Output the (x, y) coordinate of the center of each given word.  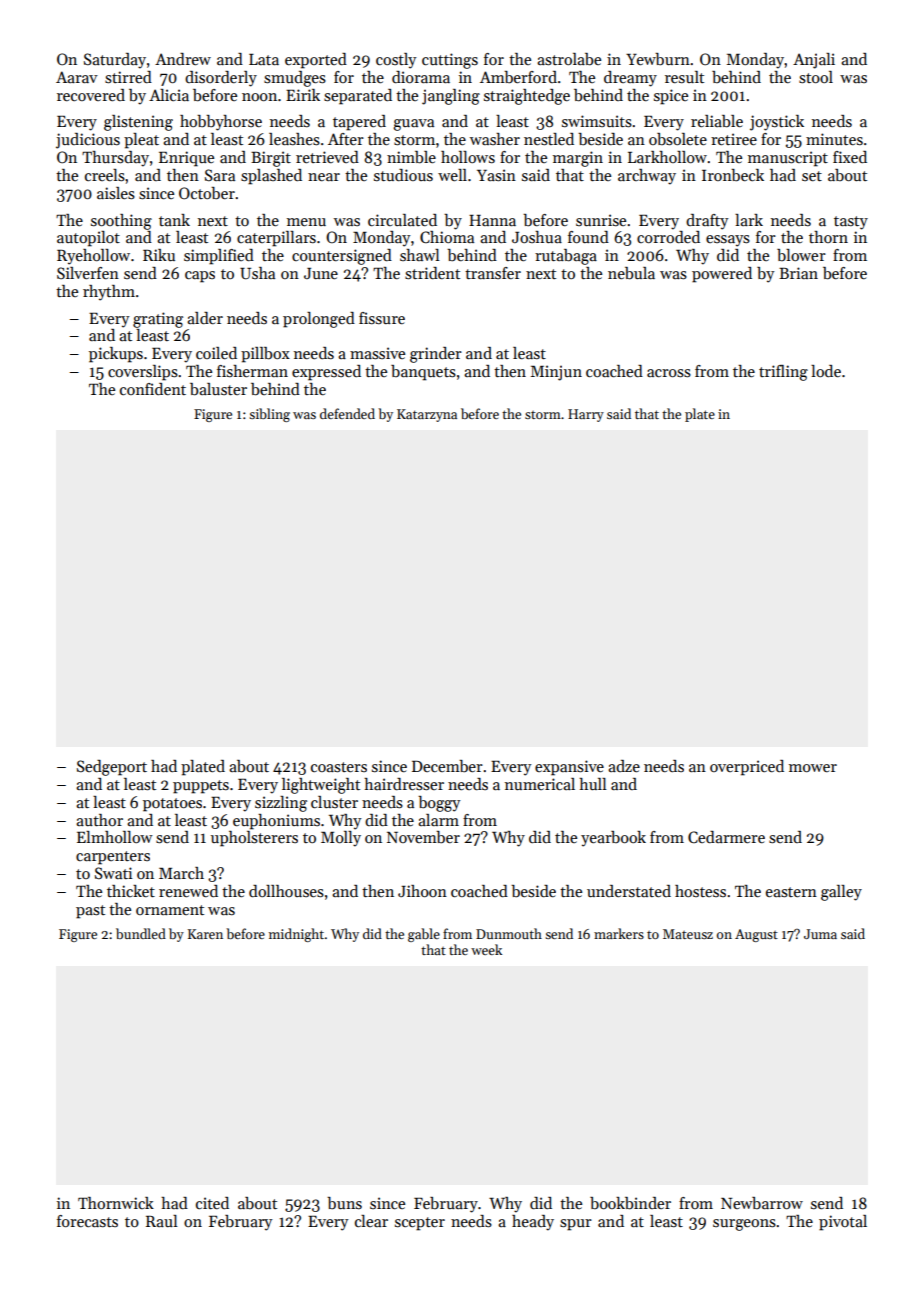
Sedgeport (112, 768)
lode (826, 371)
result (684, 77)
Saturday (115, 61)
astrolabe (569, 59)
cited (212, 1203)
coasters (339, 767)
